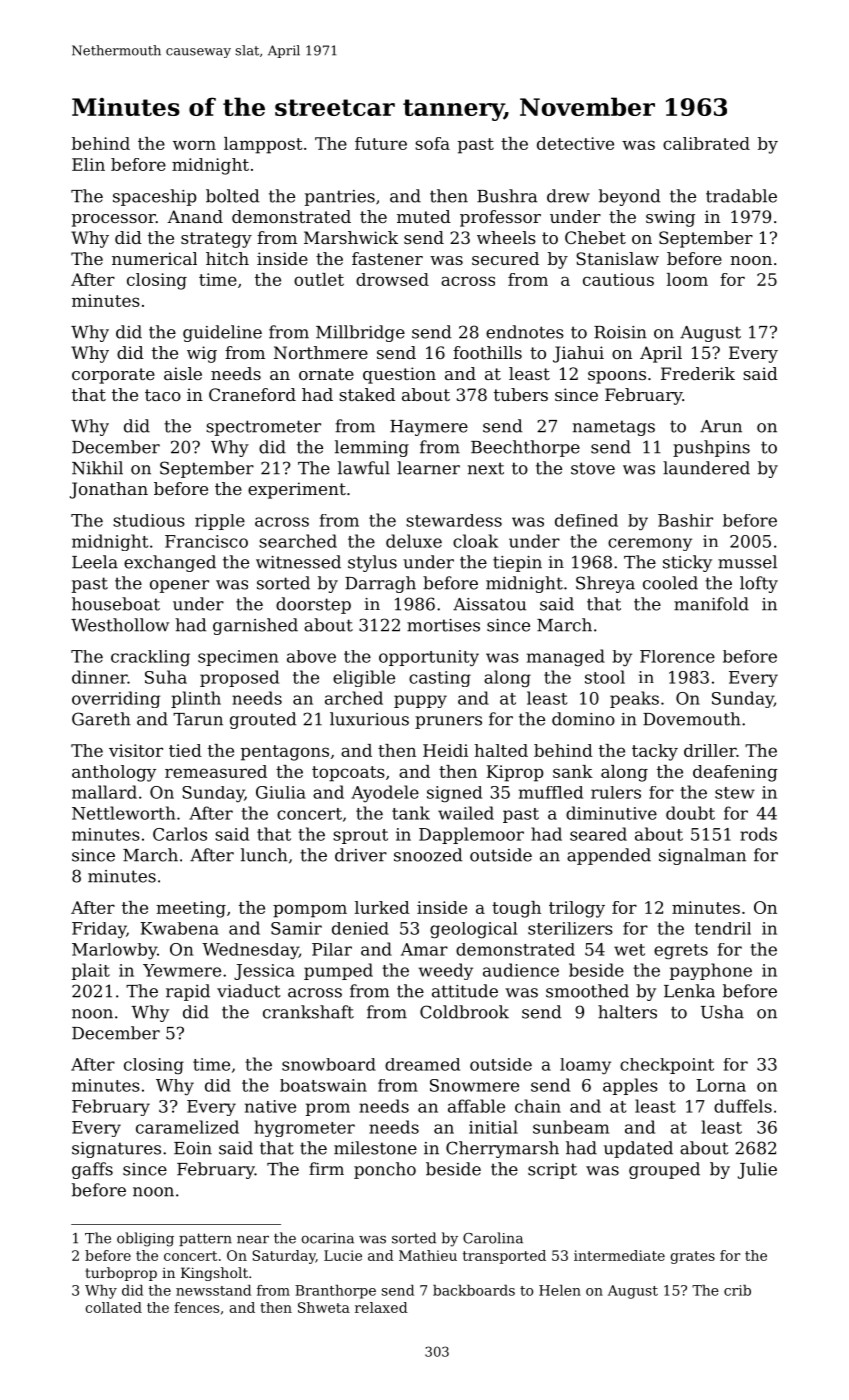 The width and height of the document is (849, 1400). What do you see at coordinates (194, 145) in the document?
I see `worn` at bounding box center [194, 145].
